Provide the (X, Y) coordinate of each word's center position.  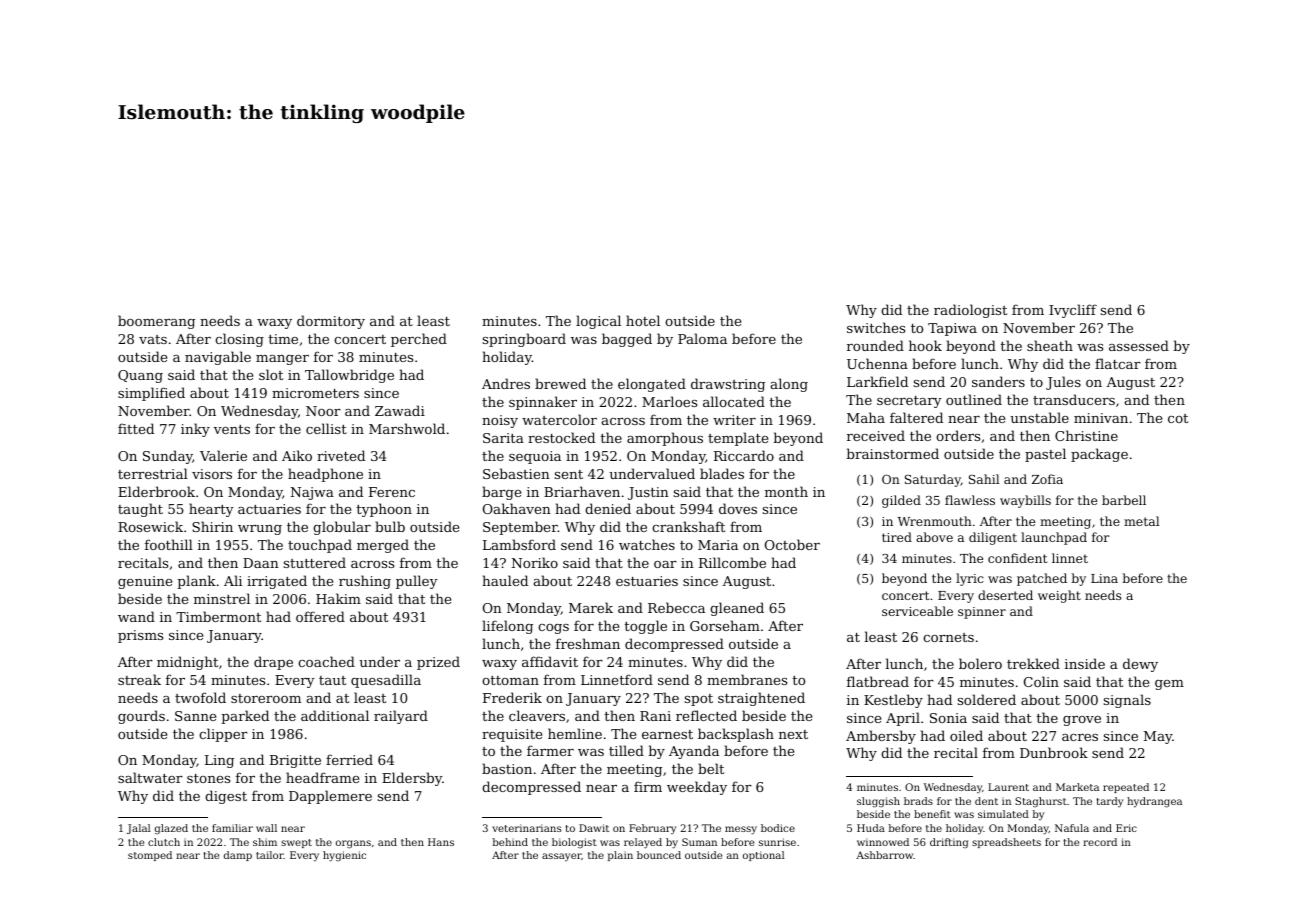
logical (598, 322)
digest (226, 797)
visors (212, 474)
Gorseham (725, 625)
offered (320, 616)
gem (1169, 685)
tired (897, 537)
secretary (909, 402)
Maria (718, 545)
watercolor (559, 419)
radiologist (970, 311)
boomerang (156, 322)
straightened (761, 699)
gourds (141, 717)
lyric (969, 579)
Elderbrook (156, 491)
